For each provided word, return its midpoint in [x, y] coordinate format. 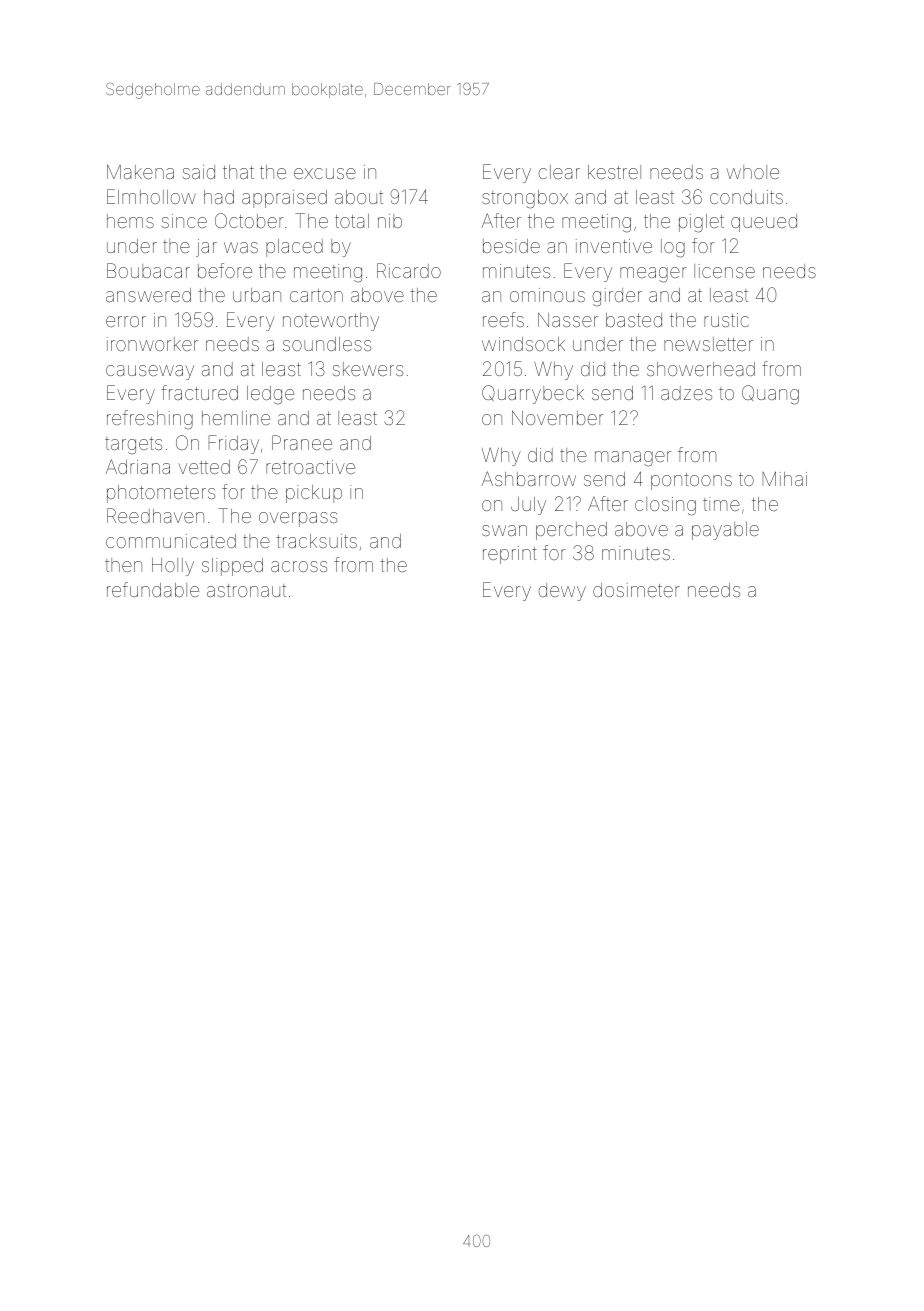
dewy [562, 592]
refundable [153, 589]
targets [133, 446]
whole [753, 172]
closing [665, 506]
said [199, 172]
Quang [770, 395]
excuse [325, 173]
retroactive [310, 467]
